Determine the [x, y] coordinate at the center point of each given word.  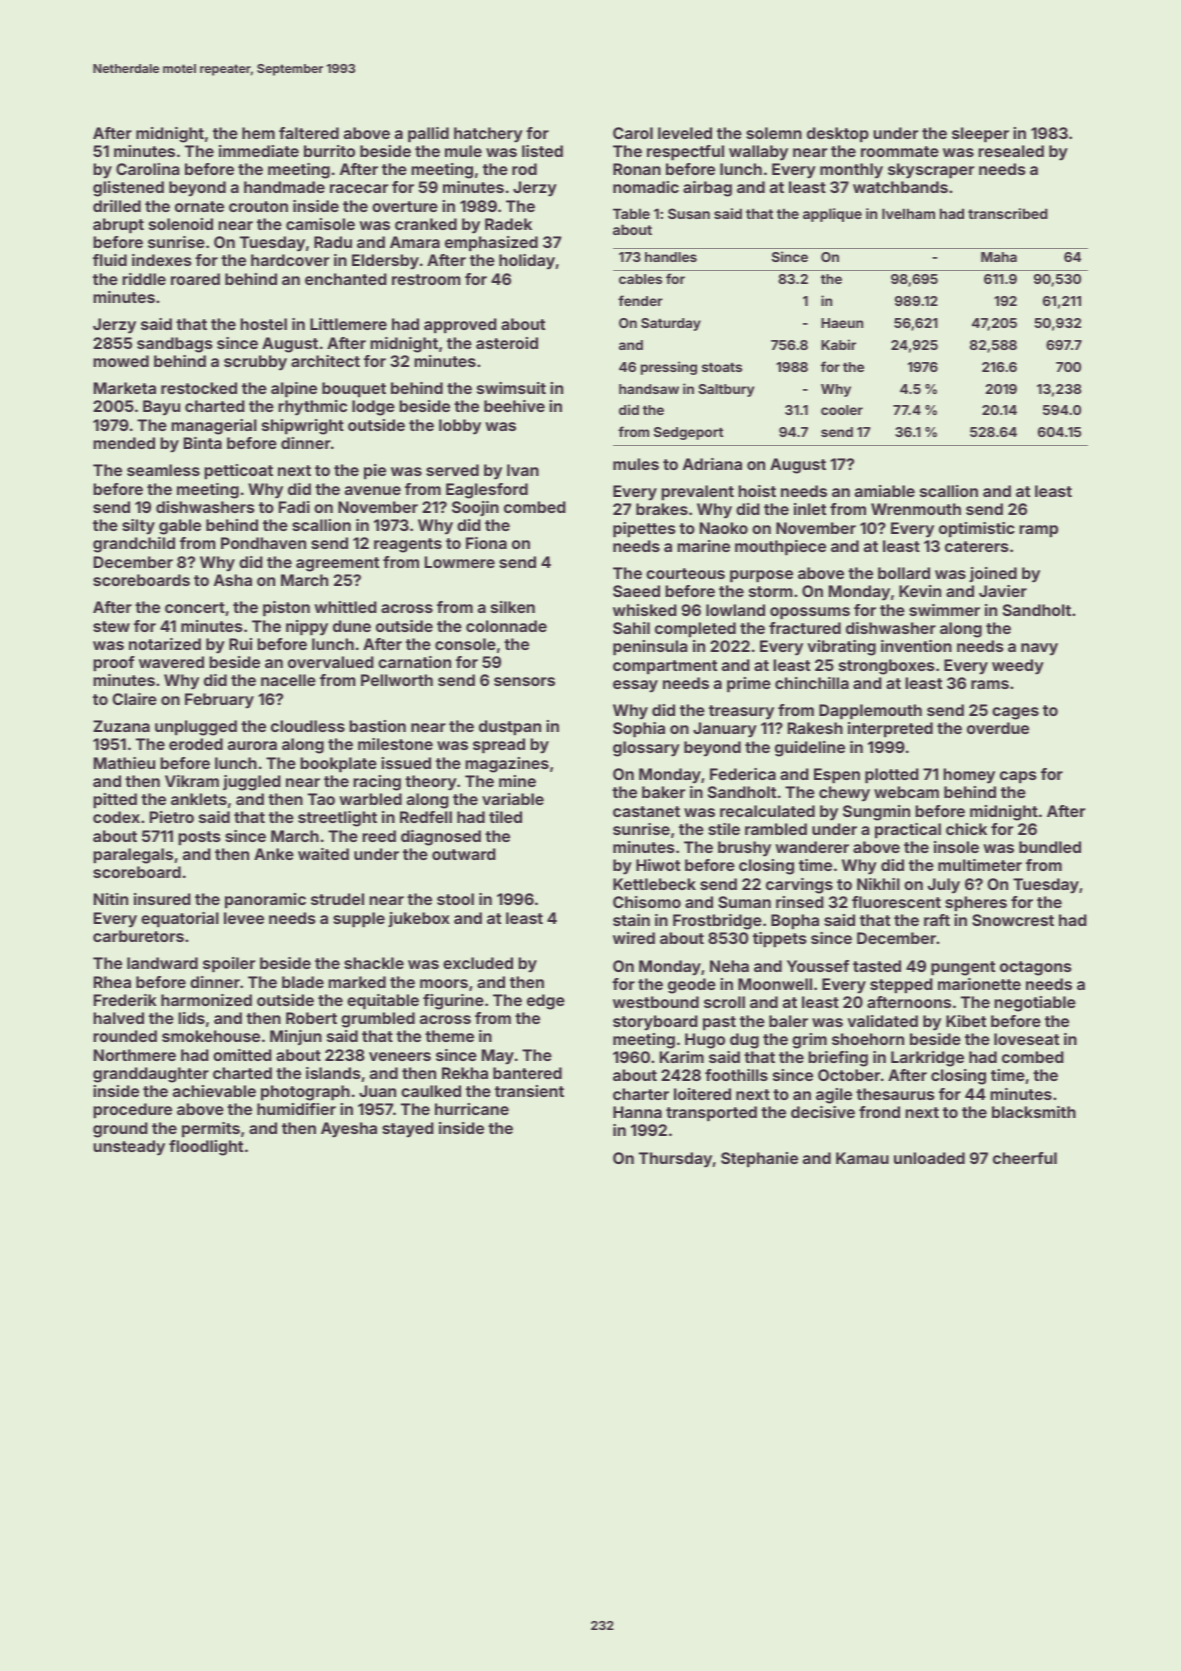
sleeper [980, 134]
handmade [284, 187]
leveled [685, 133]
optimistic [977, 529]
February [219, 701]
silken [513, 607]
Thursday [675, 1160]
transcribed [1008, 213]
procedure [132, 1110]
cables [640, 279]
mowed [121, 361]
